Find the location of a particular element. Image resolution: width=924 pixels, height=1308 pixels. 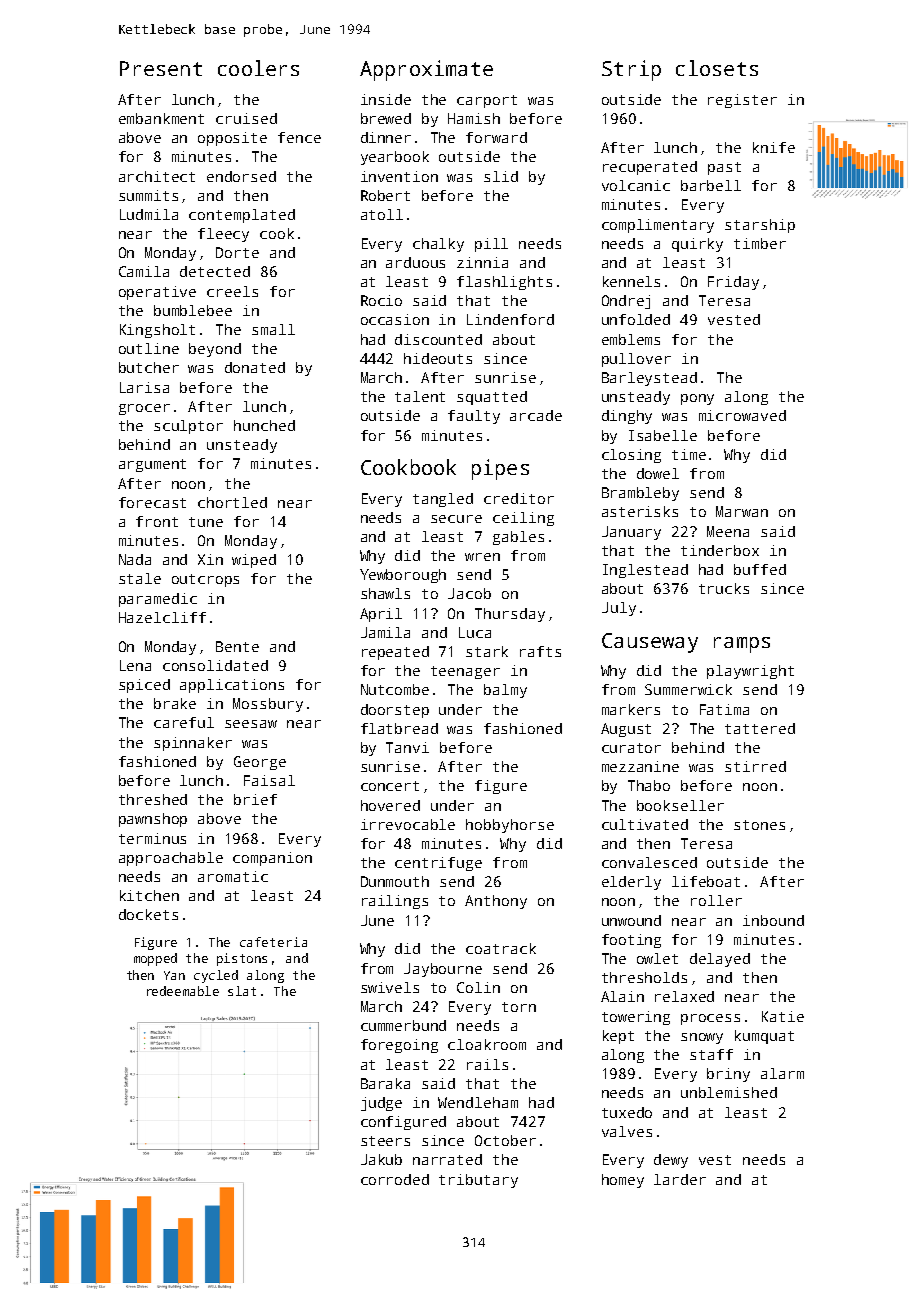

corroded is located at coordinates (395, 1179).
